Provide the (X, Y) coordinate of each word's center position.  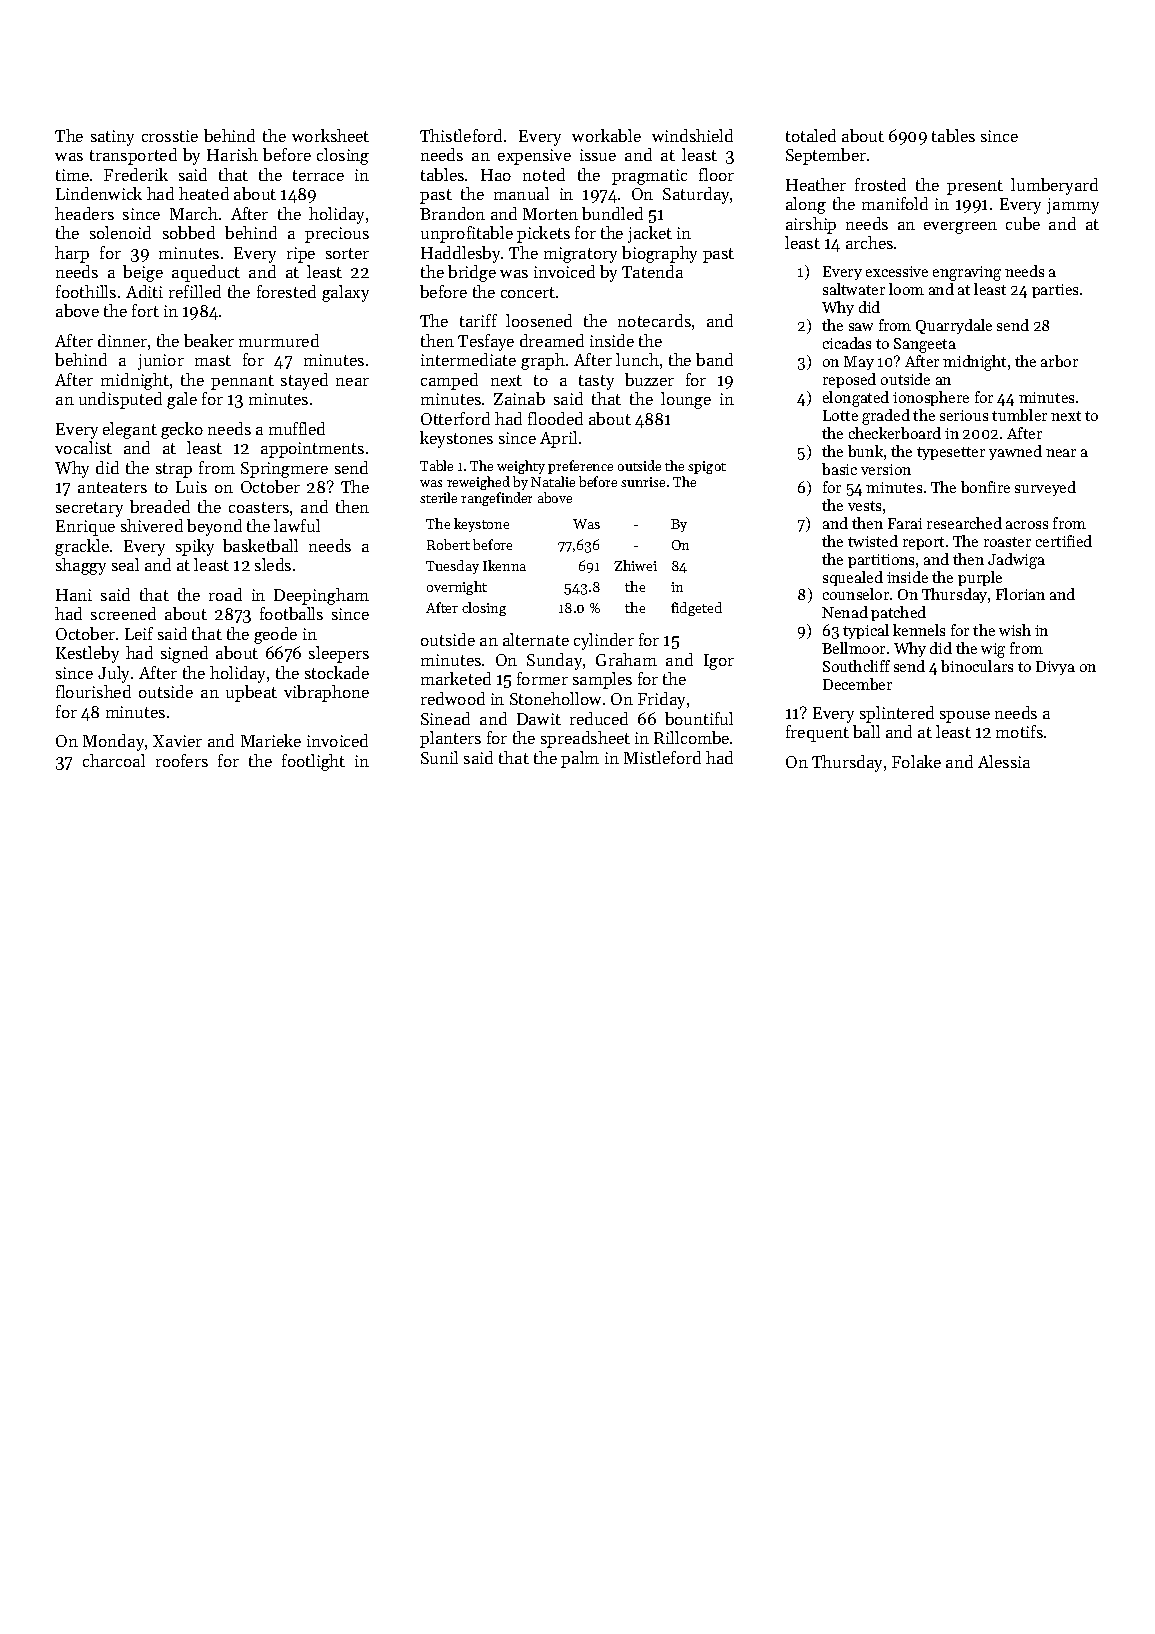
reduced (599, 718)
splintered (897, 714)
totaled (811, 135)
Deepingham (321, 596)
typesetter (951, 453)
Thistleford (461, 135)
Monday (113, 742)
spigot (707, 467)
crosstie (170, 136)
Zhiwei (635, 565)
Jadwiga (1016, 561)
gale (182, 400)
